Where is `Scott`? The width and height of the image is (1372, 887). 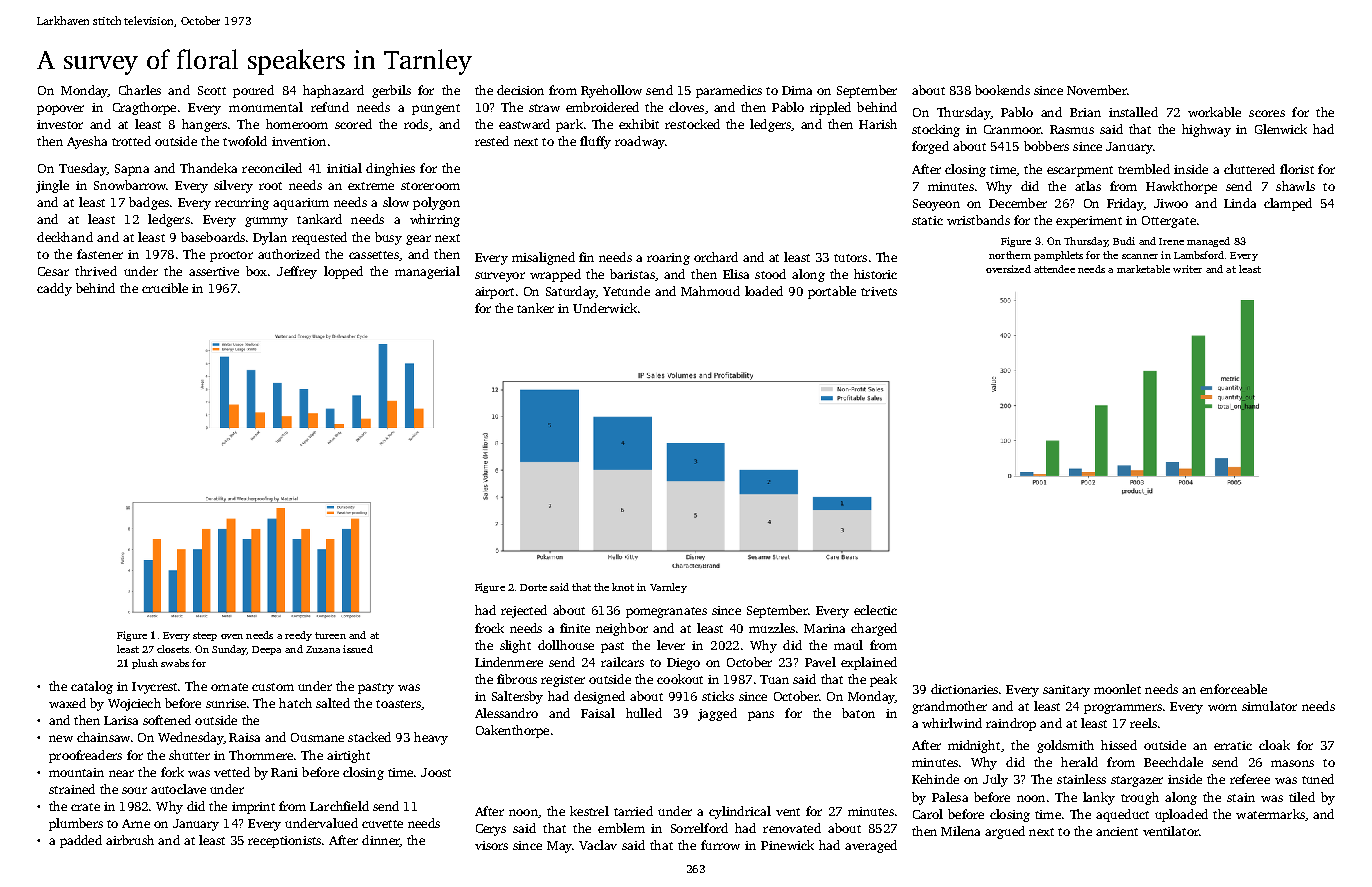
Scott is located at coordinates (212, 90).
